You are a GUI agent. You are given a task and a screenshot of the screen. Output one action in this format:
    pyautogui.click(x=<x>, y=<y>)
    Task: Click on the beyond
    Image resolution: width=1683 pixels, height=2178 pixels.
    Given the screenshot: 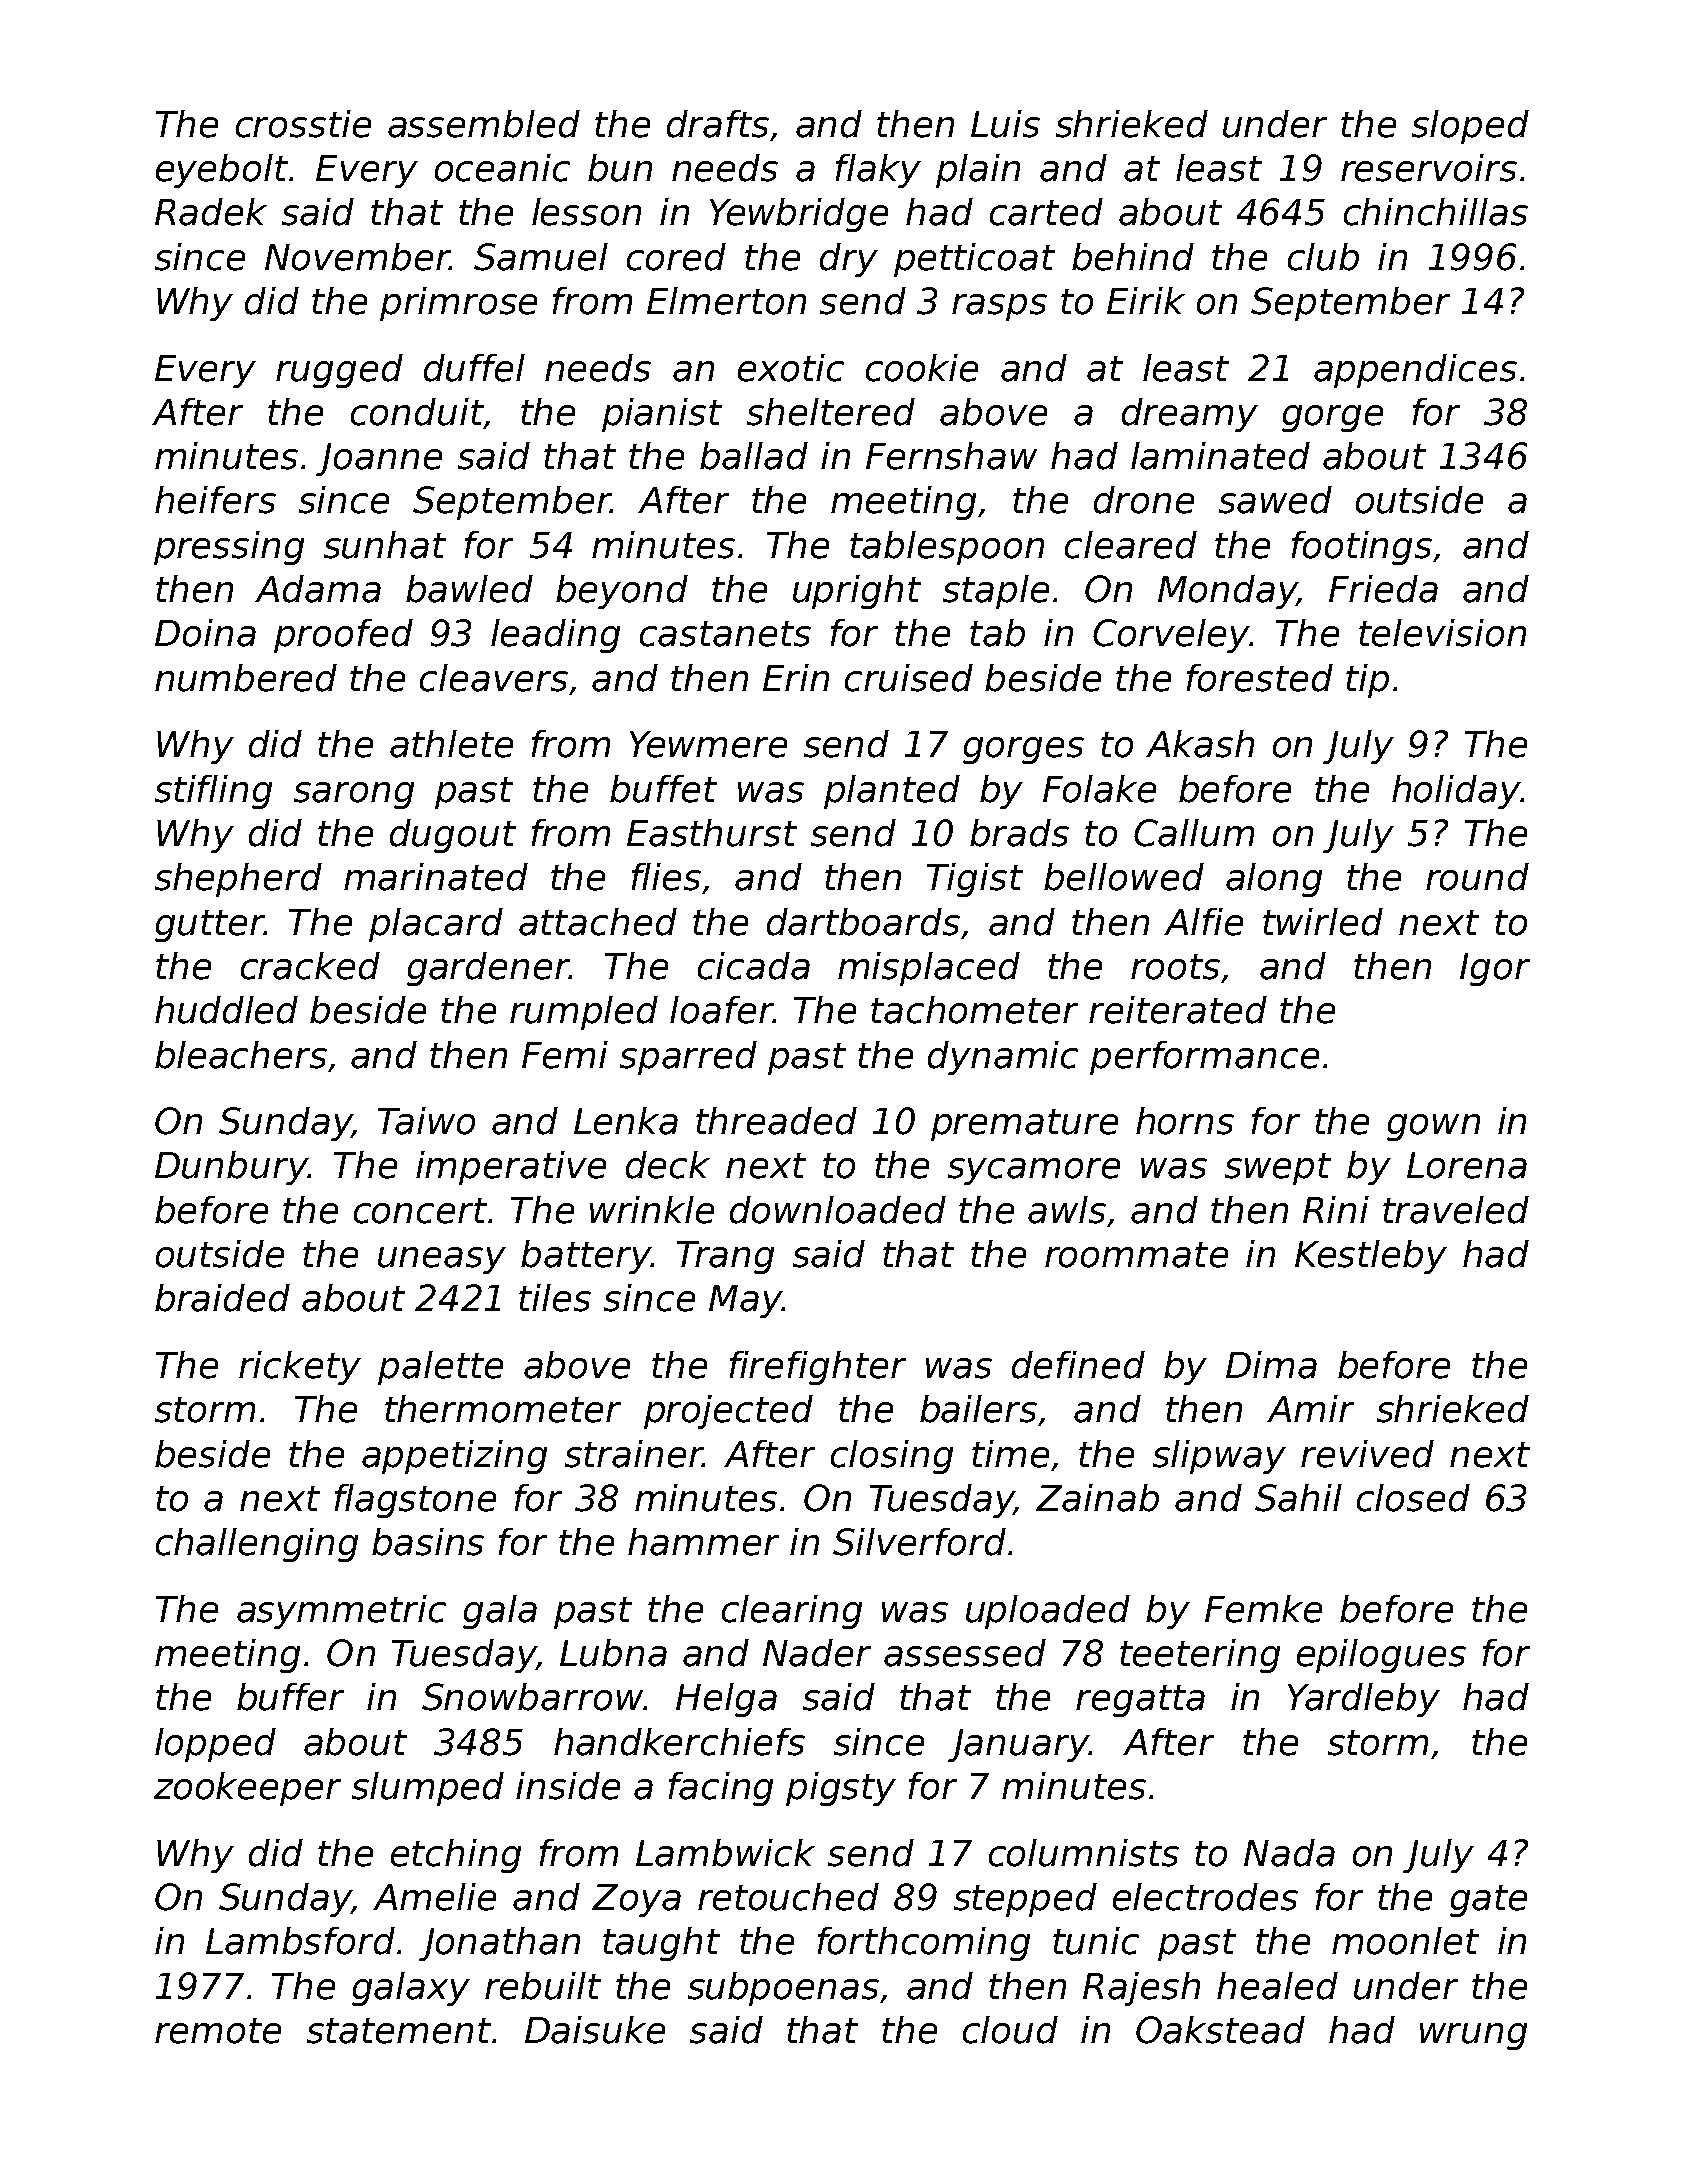 What is the action you would take?
    pyautogui.click(x=622, y=592)
